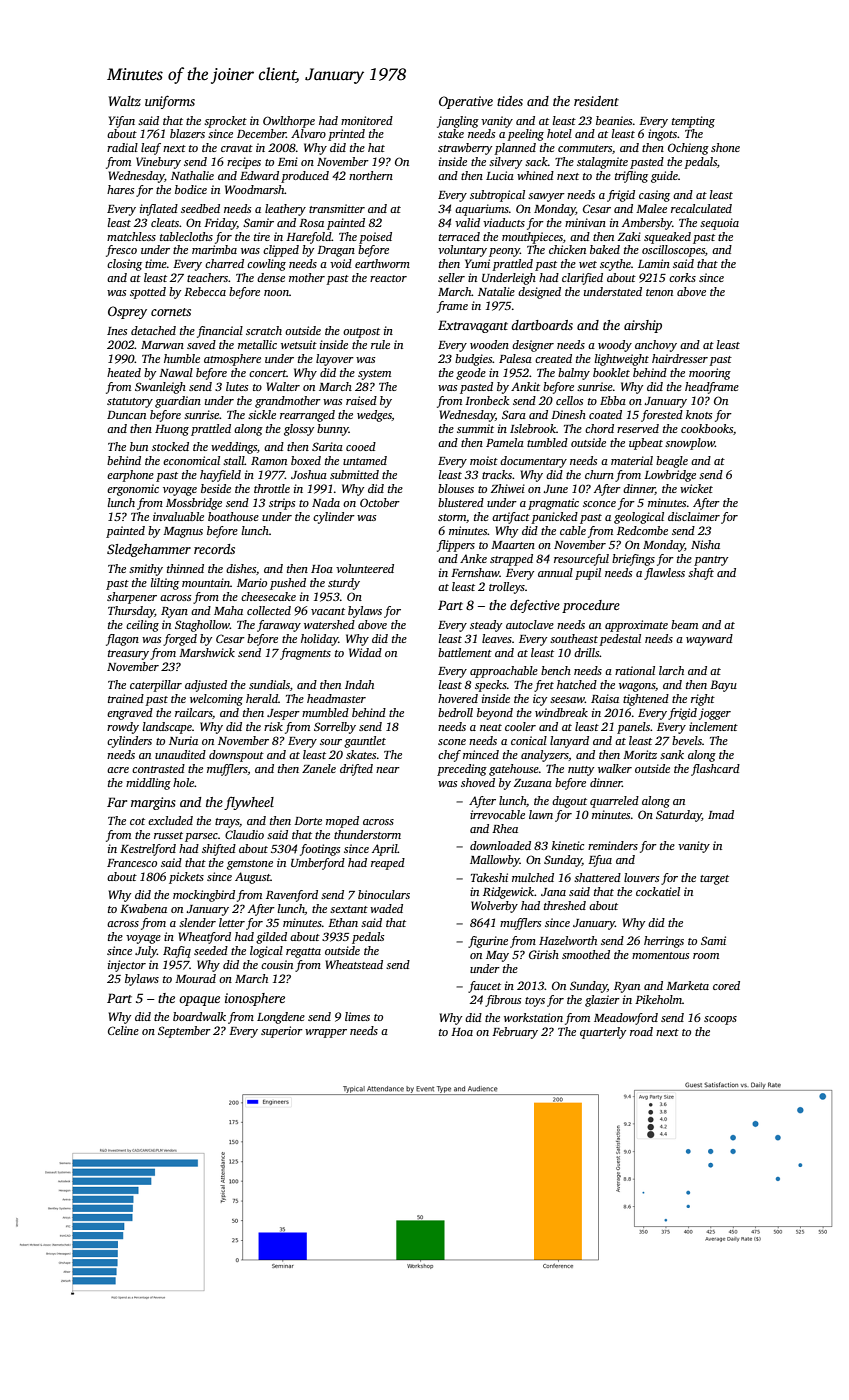 This image has width=849, height=1400. What do you see at coordinates (225, 122) in the image?
I see `sprocket` at bounding box center [225, 122].
